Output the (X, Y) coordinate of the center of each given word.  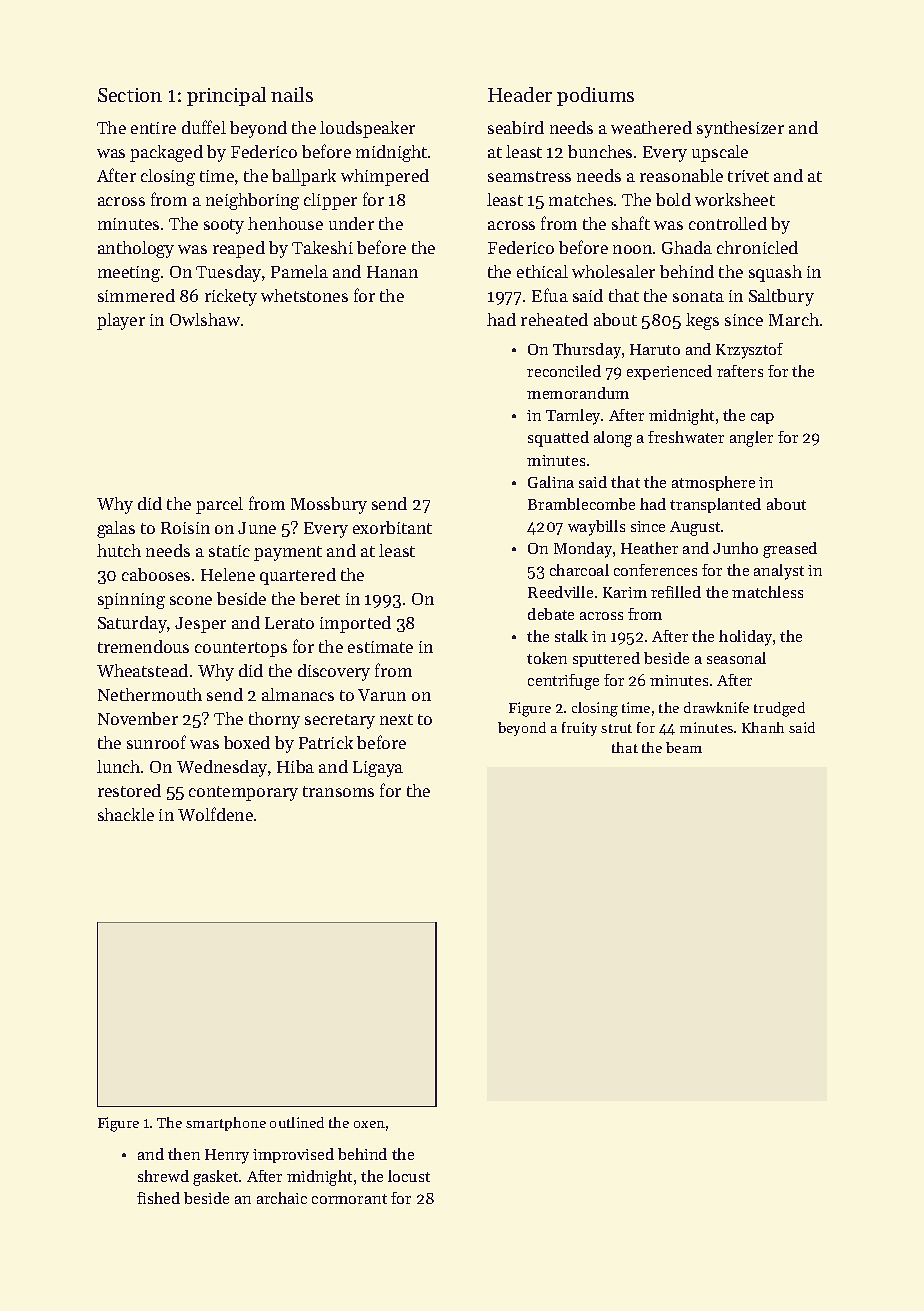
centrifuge (563, 682)
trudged (779, 709)
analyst (779, 572)
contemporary (243, 793)
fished (158, 1198)
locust (409, 1176)
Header (520, 94)
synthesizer (740, 129)
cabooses (156, 574)
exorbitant (392, 527)
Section (130, 95)
